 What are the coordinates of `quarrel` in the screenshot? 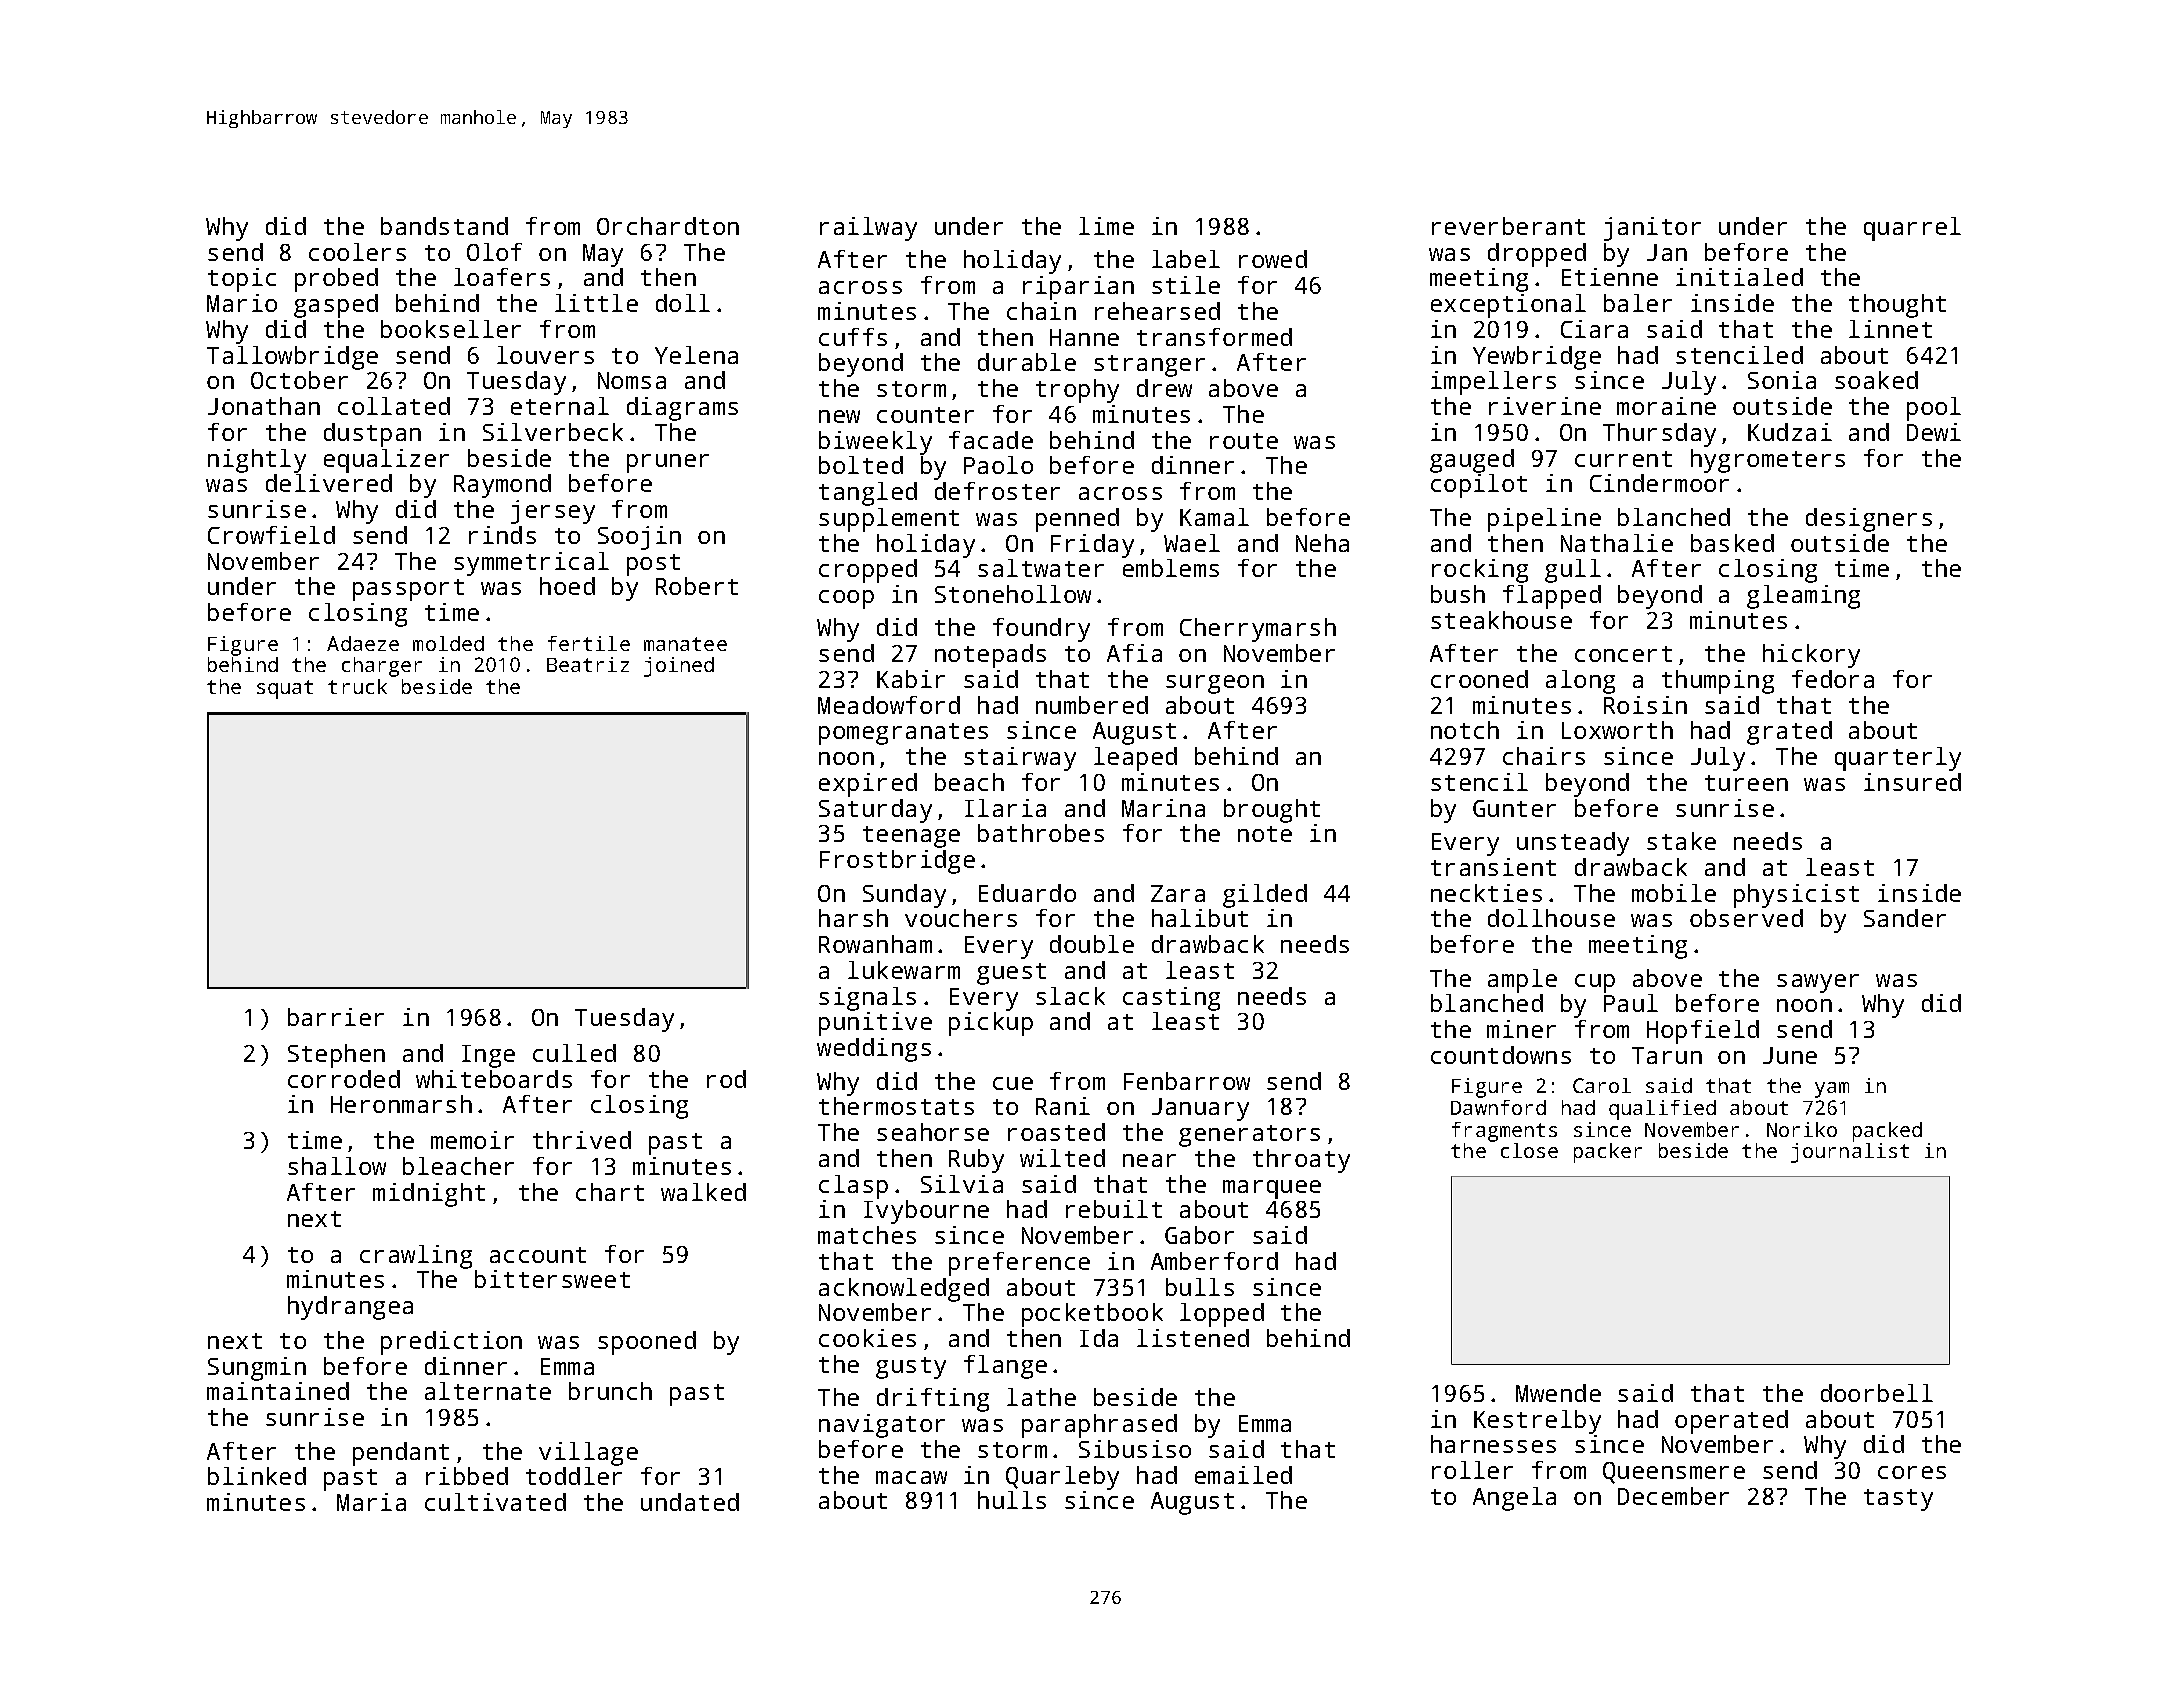 It's located at (1912, 229).
